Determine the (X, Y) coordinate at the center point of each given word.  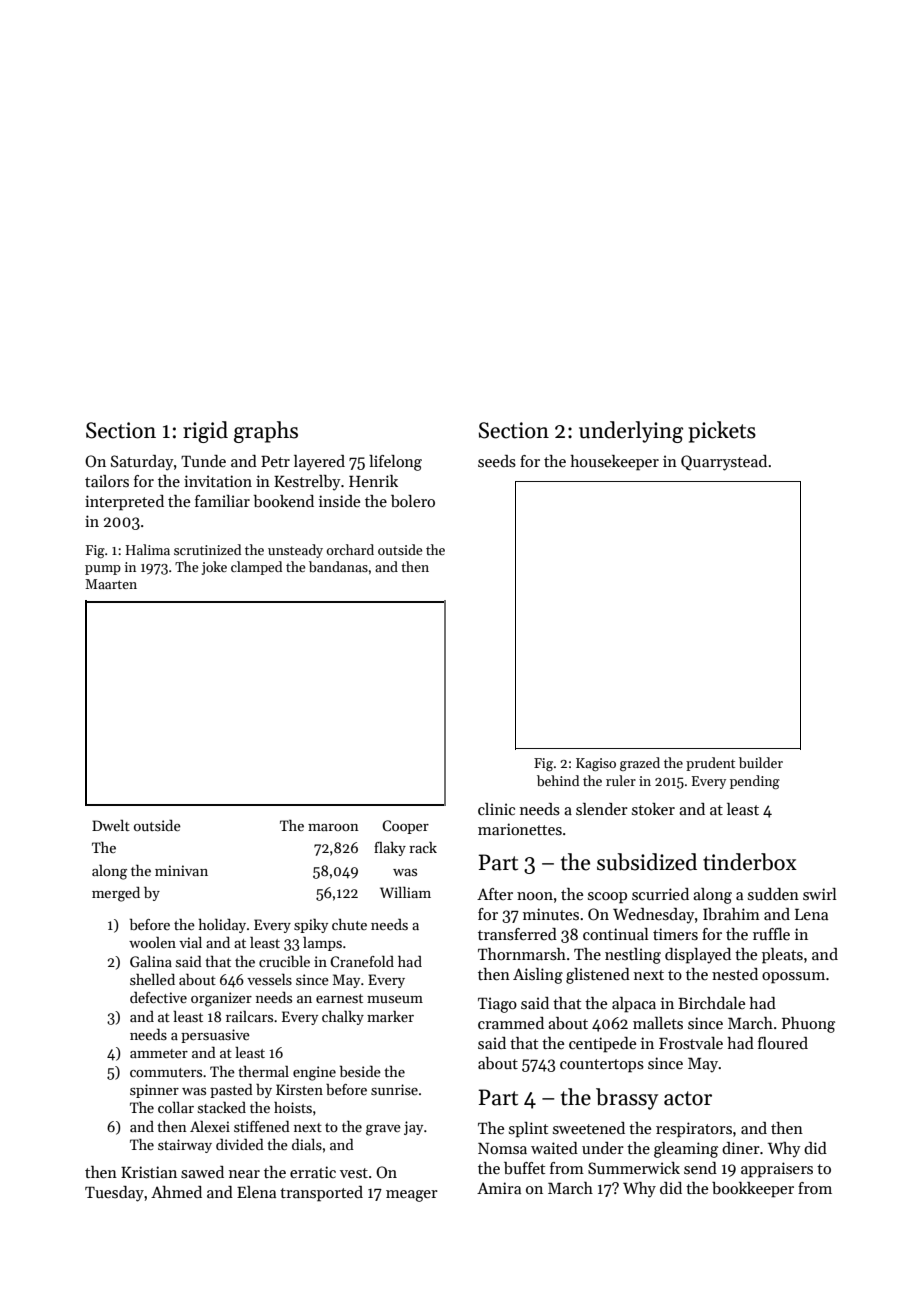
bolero (413, 501)
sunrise (394, 1089)
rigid (205, 432)
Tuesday (114, 1194)
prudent (710, 764)
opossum (793, 978)
